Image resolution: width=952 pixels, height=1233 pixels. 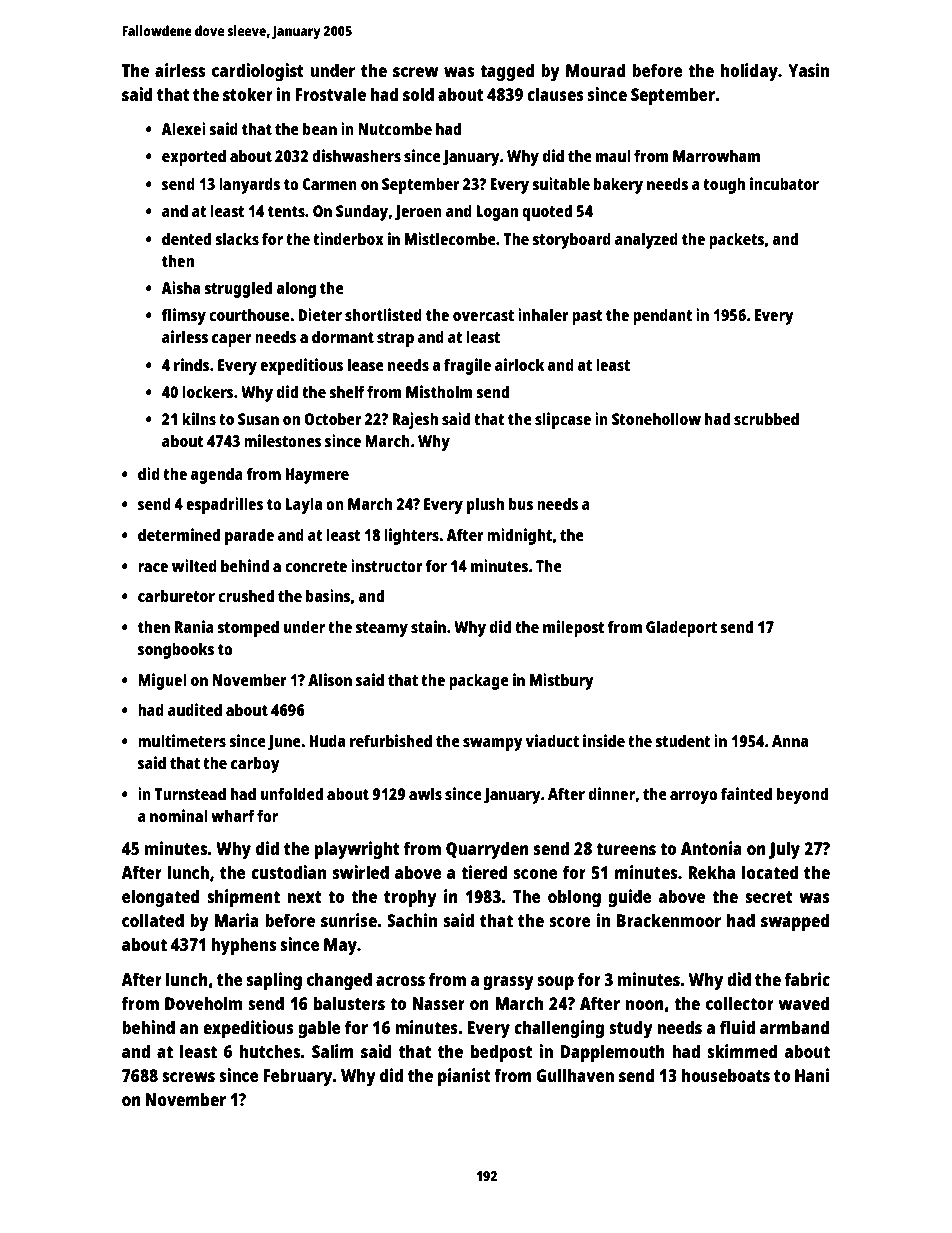 What do you see at coordinates (790, 741) in the screenshot?
I see `Anna` at bounding box center [790, 741].
